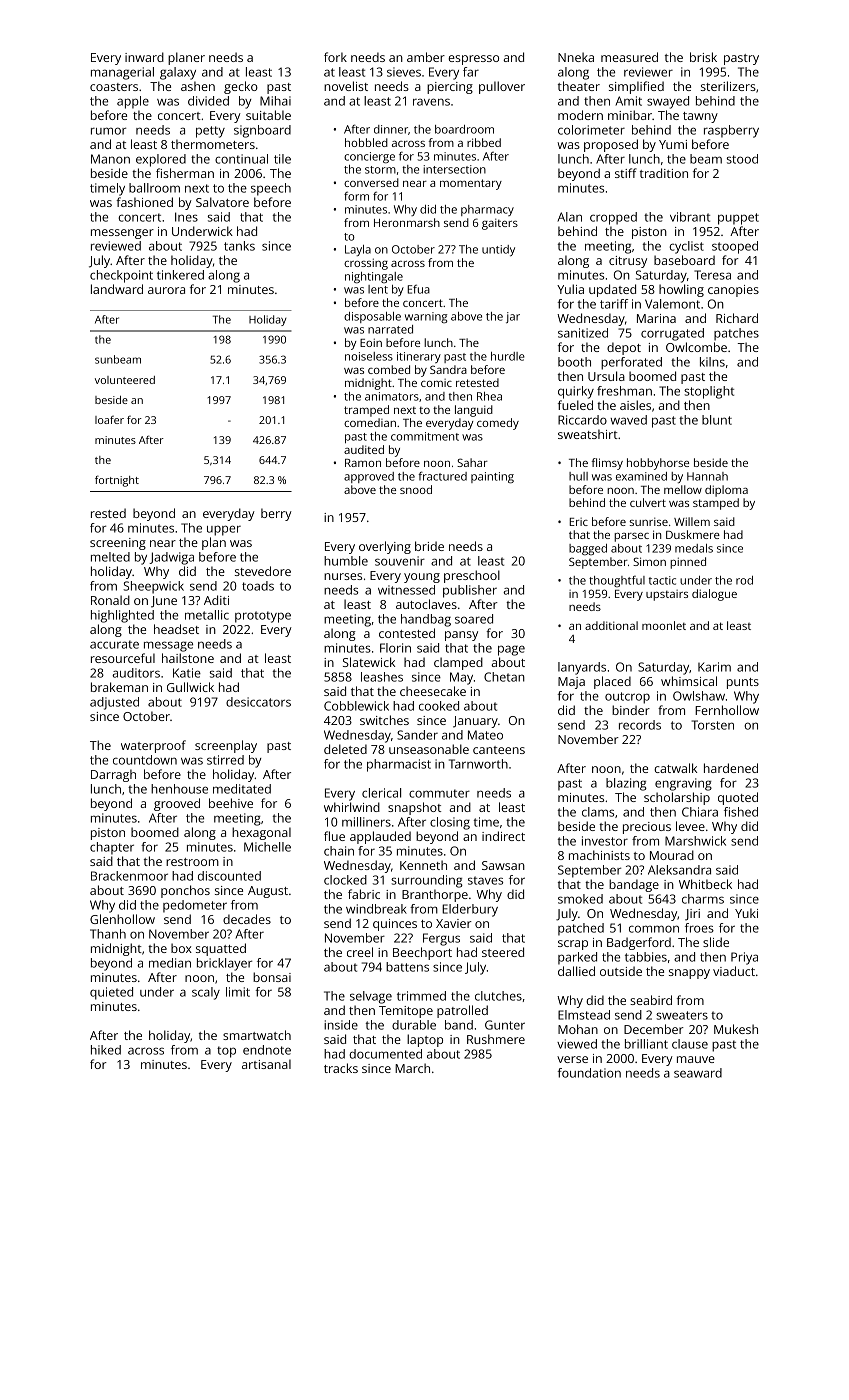 This image has width=849, height=1400. I want to click on artisanal, so click(266, 1064).
